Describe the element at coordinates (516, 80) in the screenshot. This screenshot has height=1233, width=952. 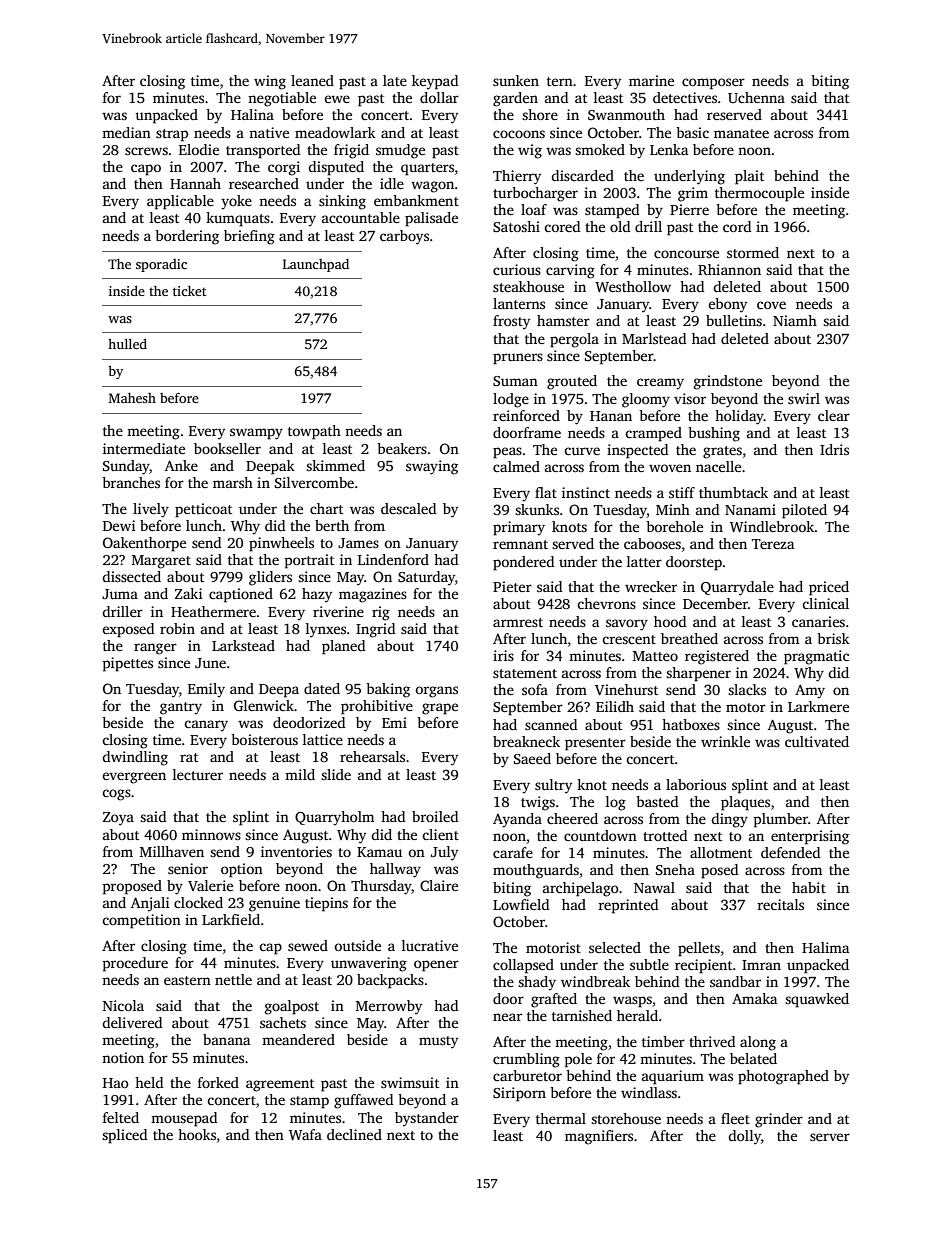
I see `sunken` at that location.
